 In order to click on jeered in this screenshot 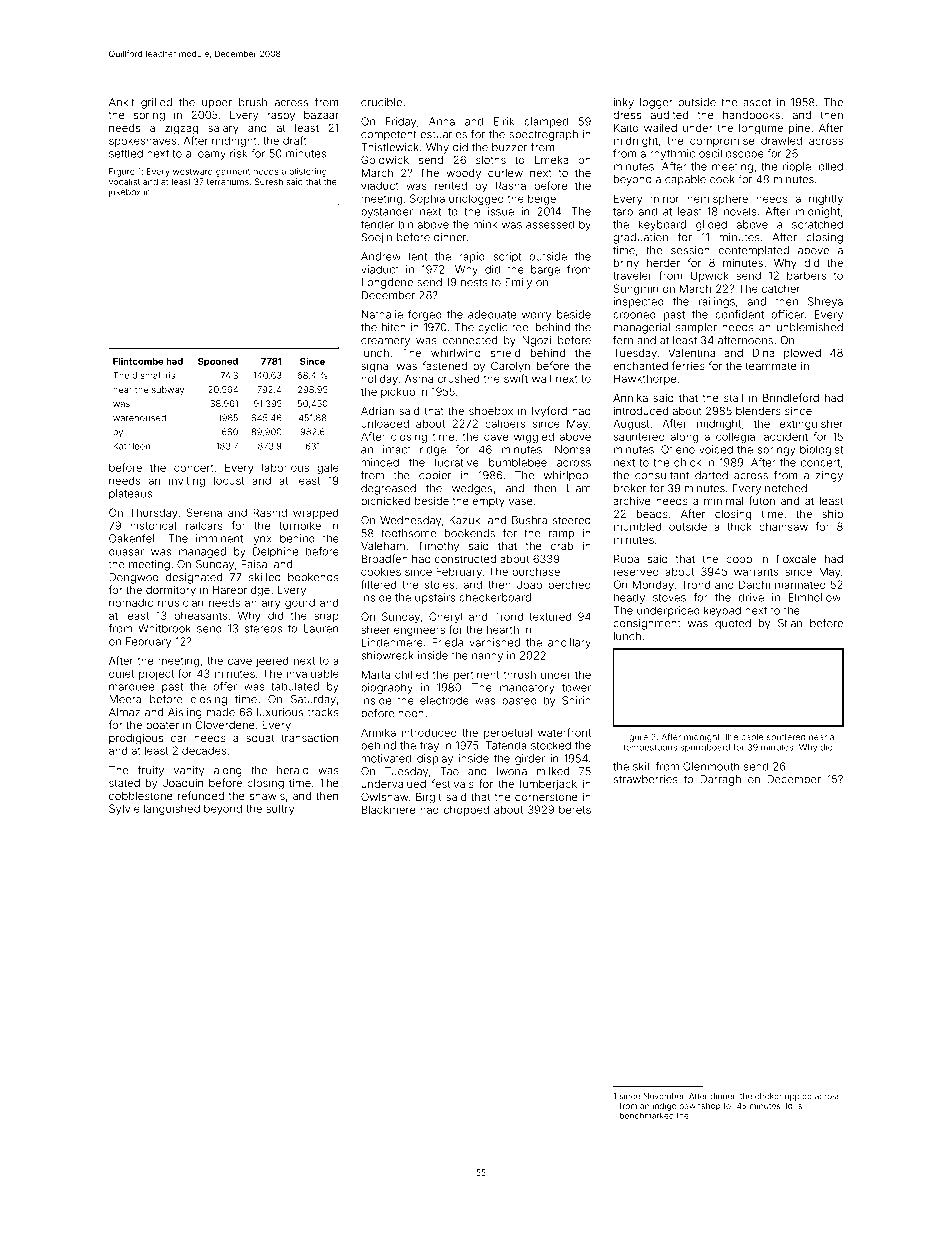, I will do `click(272, 661)`.
